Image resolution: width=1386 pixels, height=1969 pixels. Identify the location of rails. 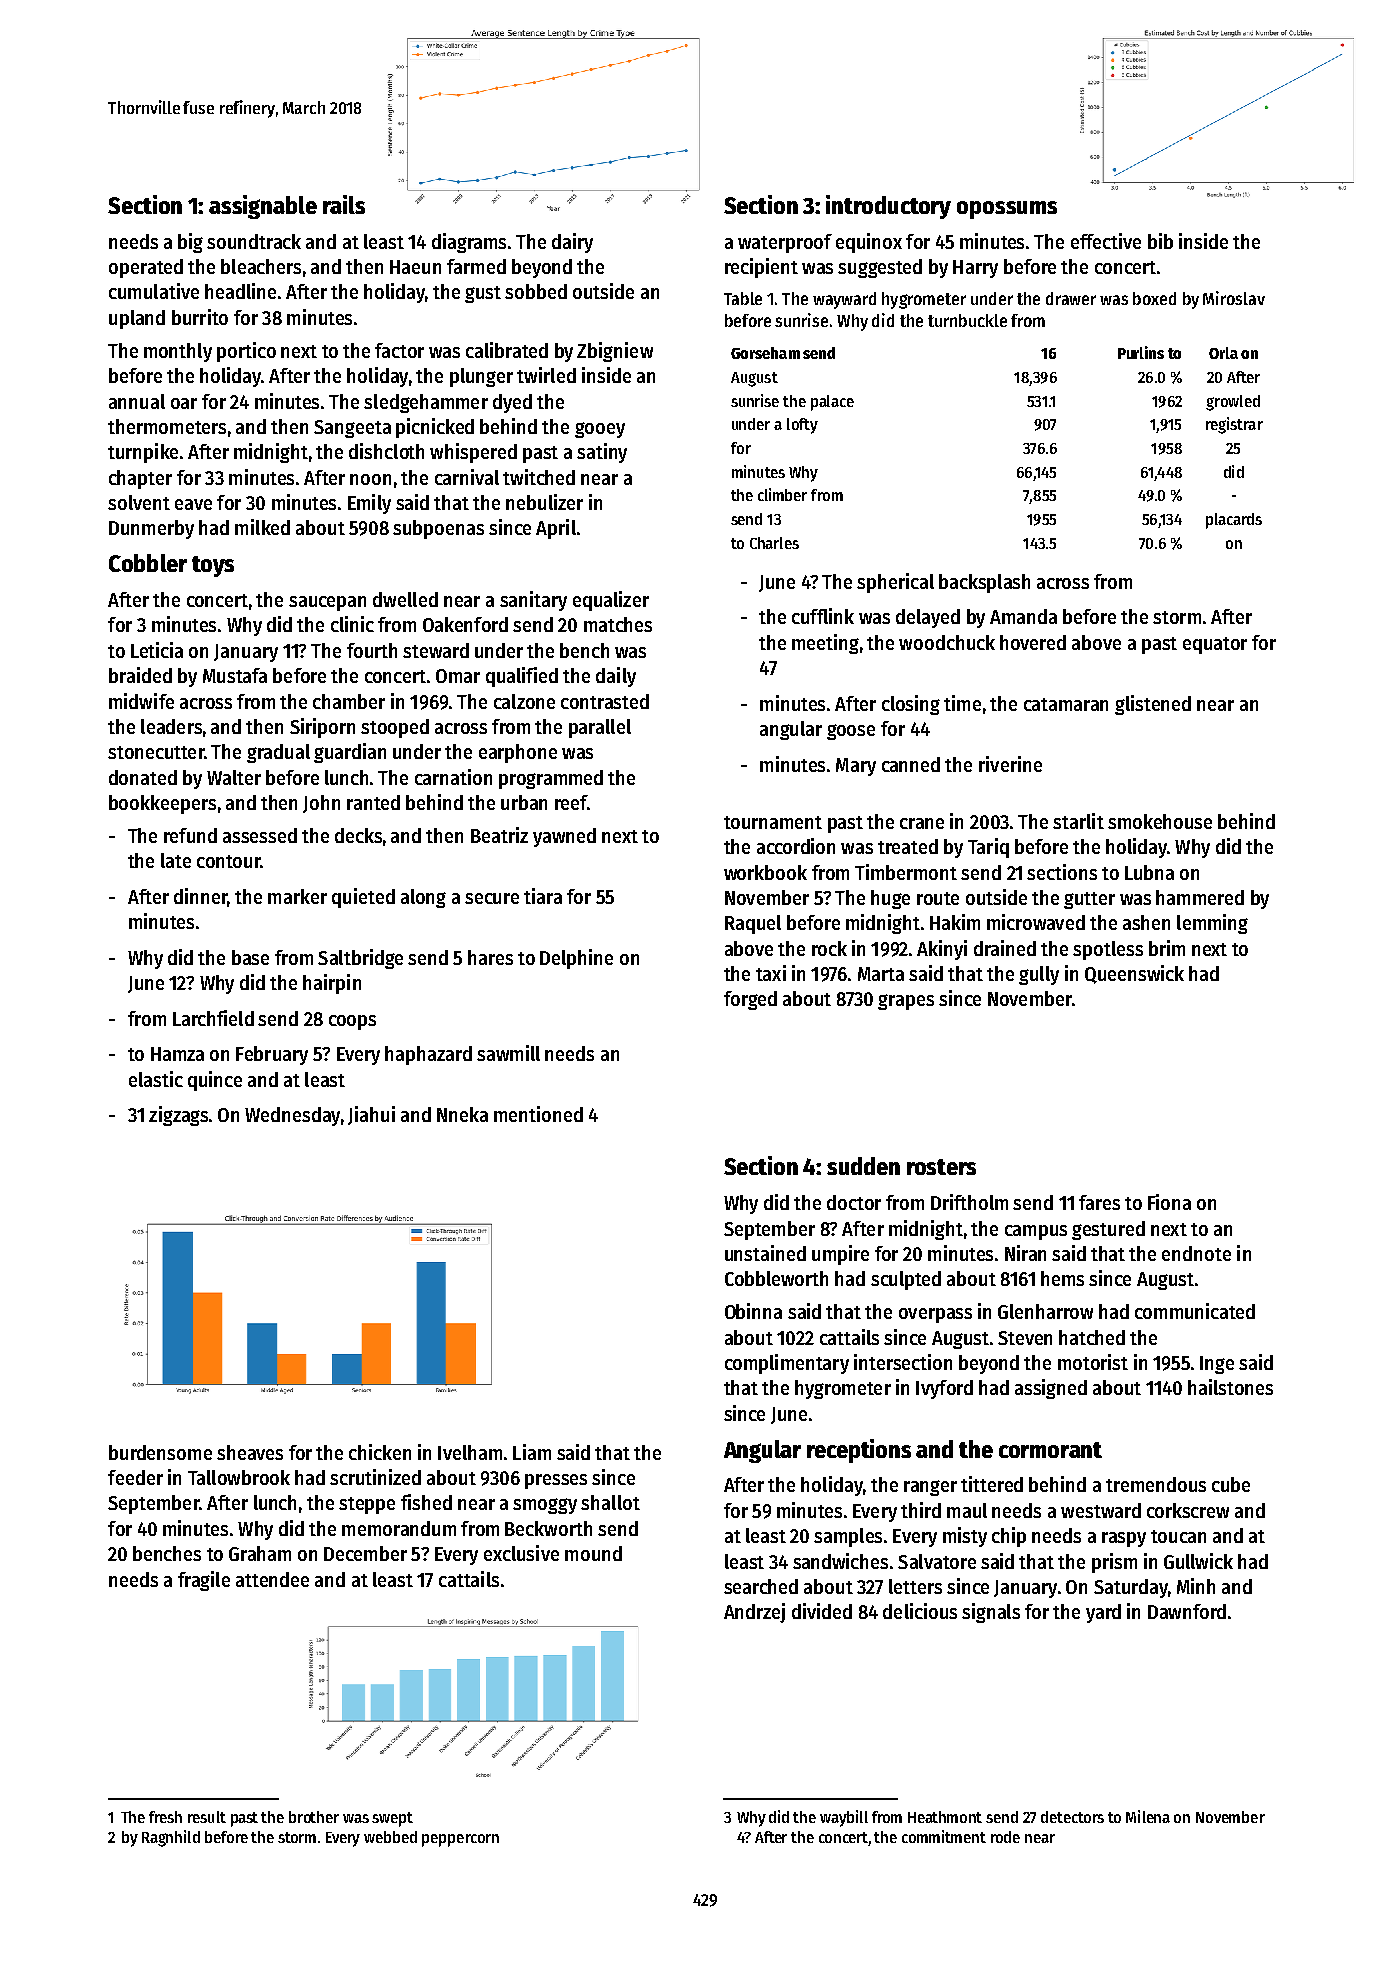
(344, 204).
